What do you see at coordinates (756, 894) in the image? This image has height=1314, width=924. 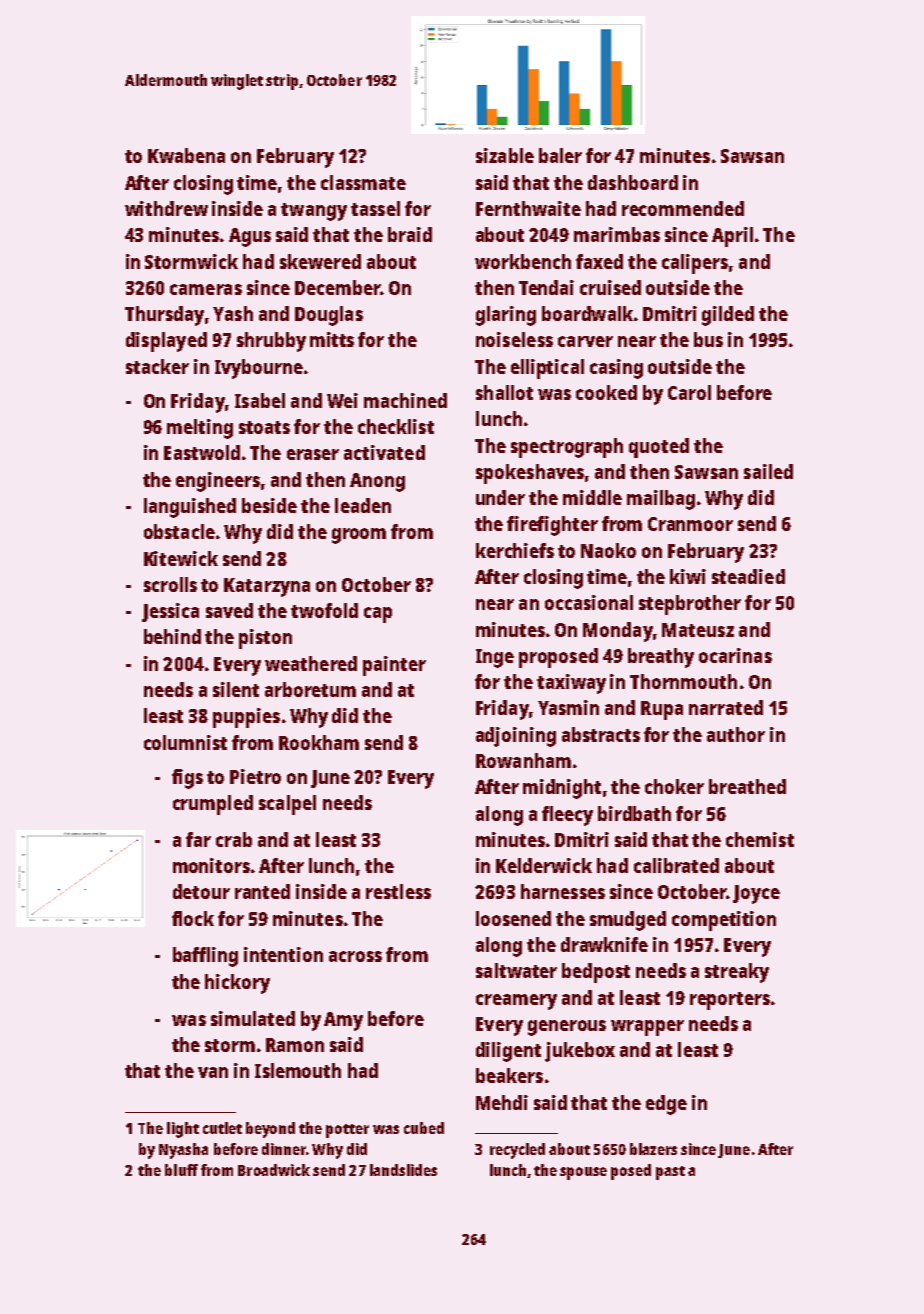 I see `Joyce` at bounding box center [756, 894].
